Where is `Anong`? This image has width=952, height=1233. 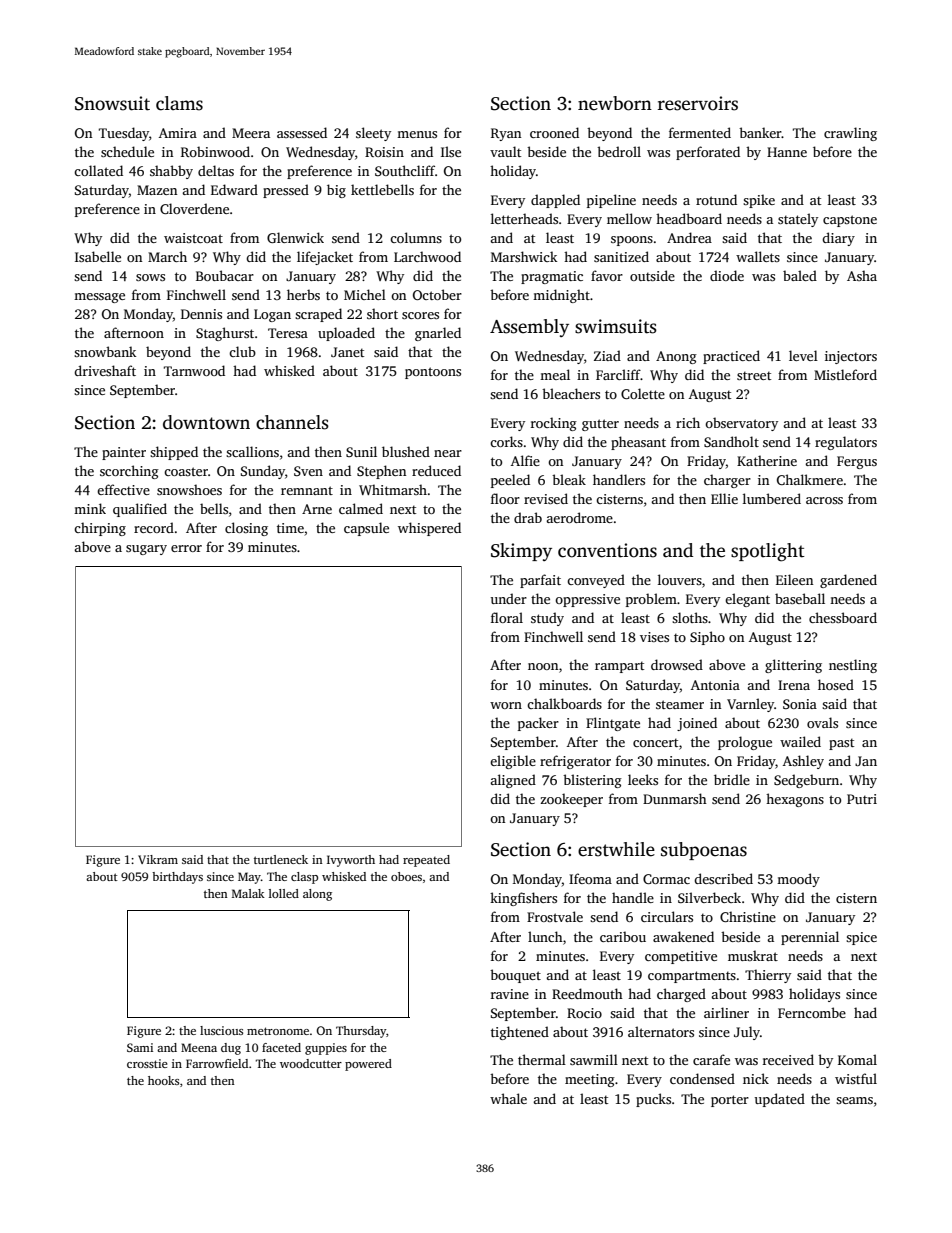
Anong is located at coordinates (676, 357).
